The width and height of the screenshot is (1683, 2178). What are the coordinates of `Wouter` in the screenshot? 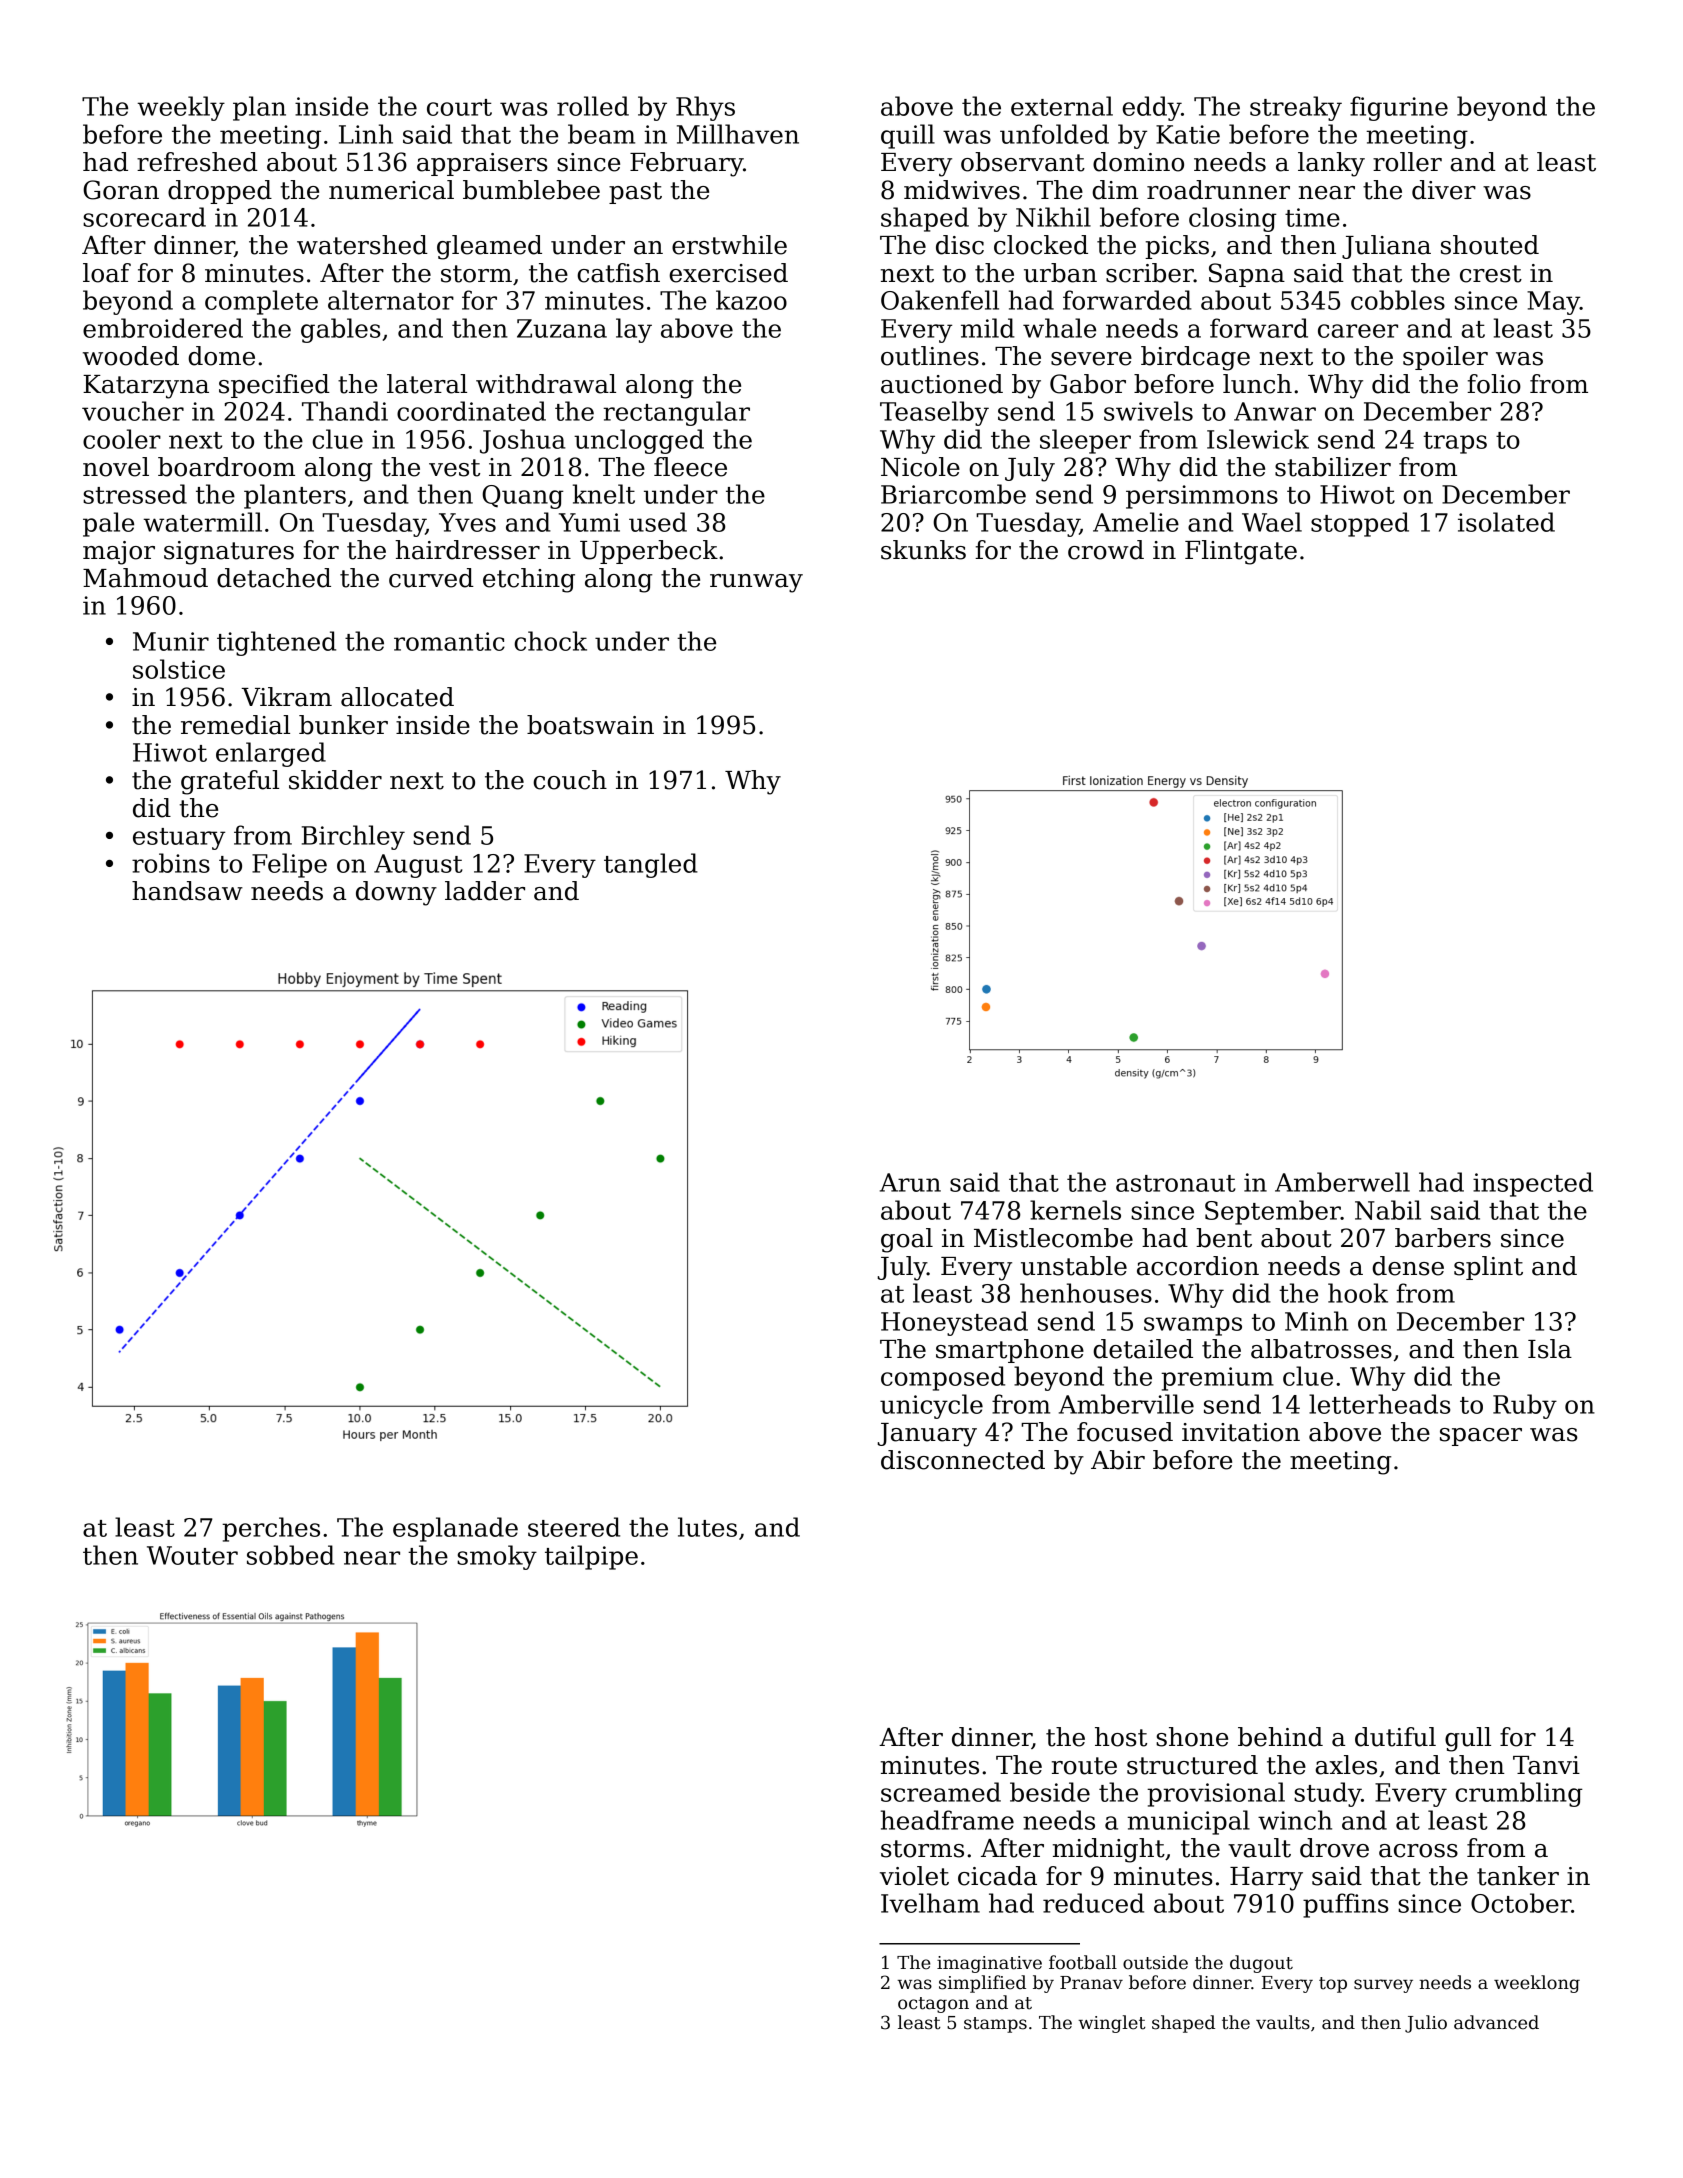 It's located at (192, 1555).
